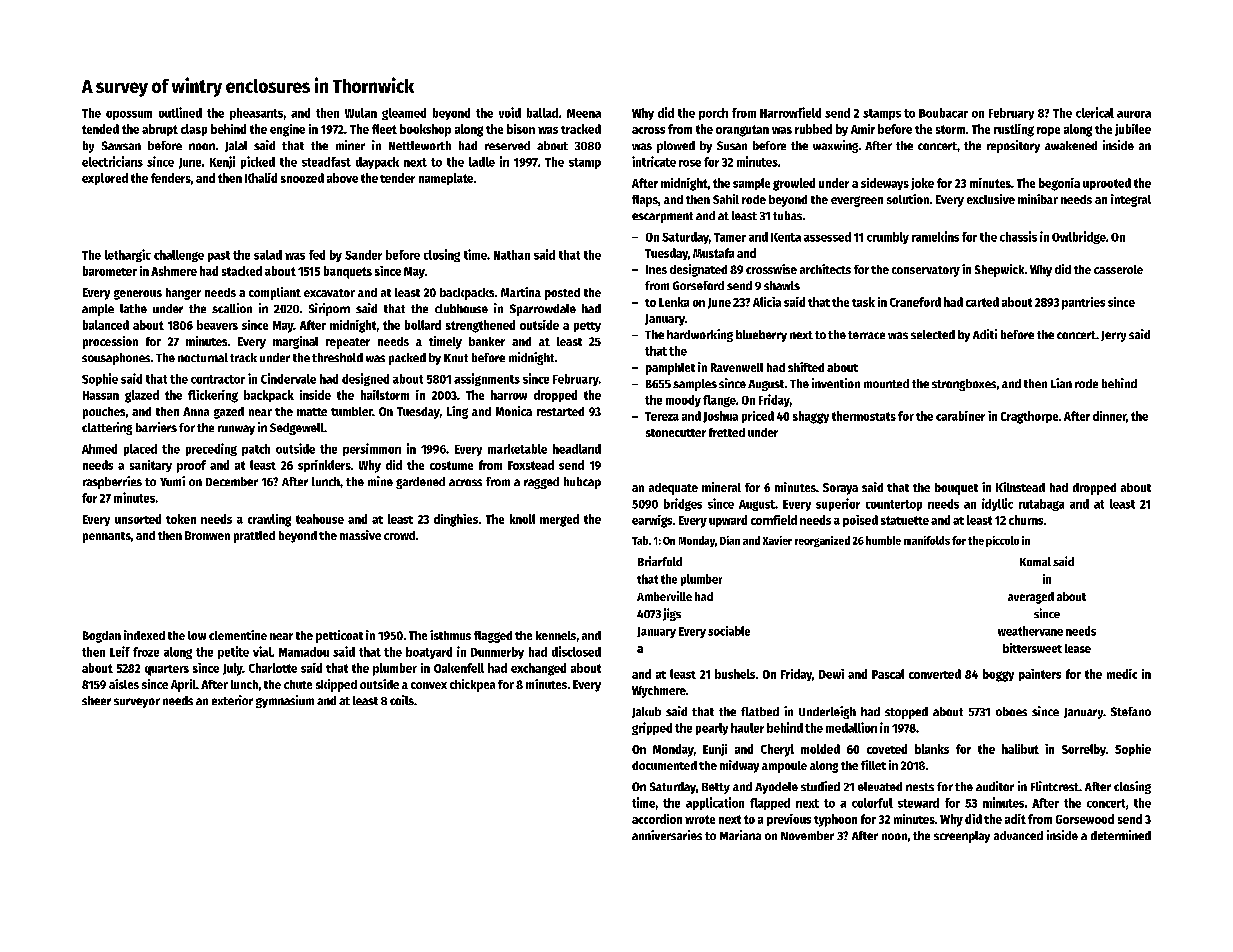 The width and height of the document is (1233, 952). I want to click on carted, so click(982, 302).
